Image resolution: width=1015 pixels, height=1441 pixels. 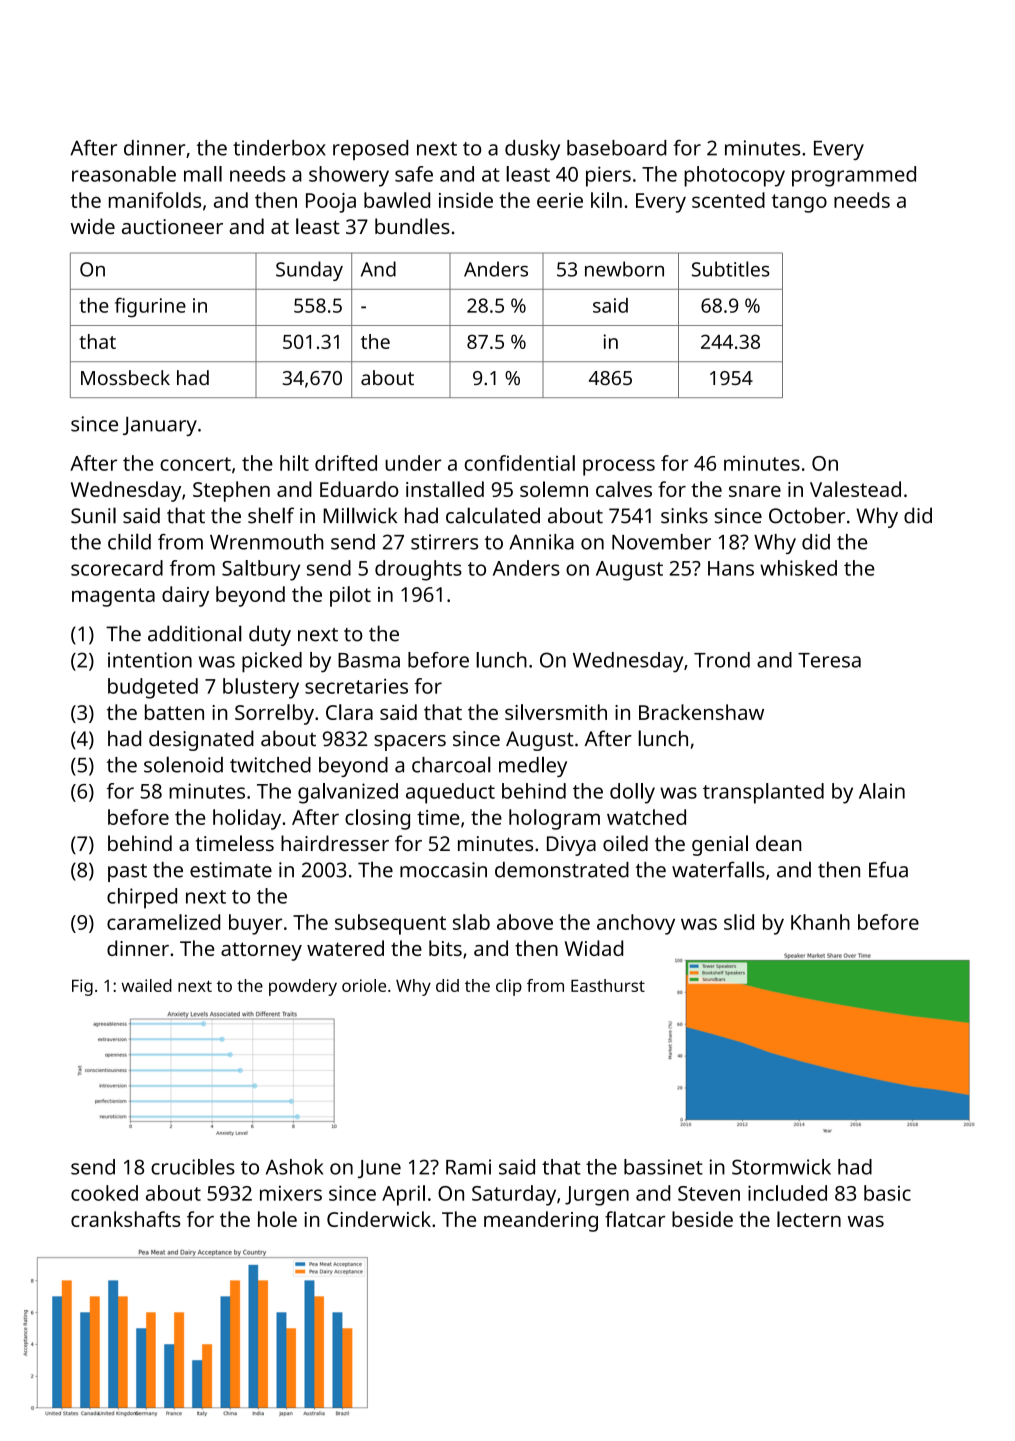 What do you see at coordinates (854, 176) in the image?
I see `programmed` at bounding box center [854, 176].
